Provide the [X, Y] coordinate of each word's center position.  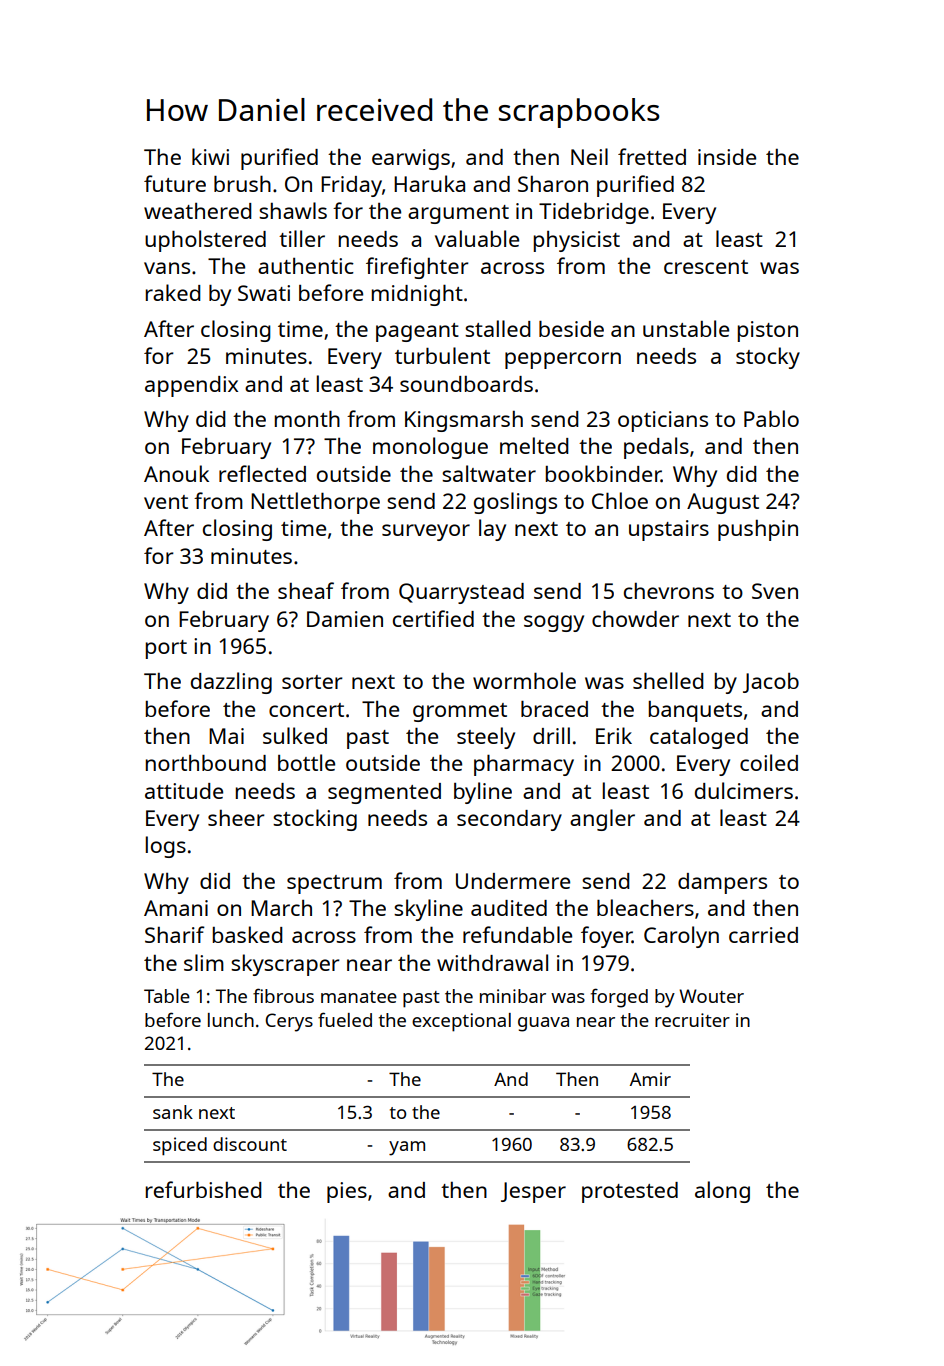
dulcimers [744, 790]
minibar [513, 996]
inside [727, 157]
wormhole [524, 680]
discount [250, 1144]
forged [619, 998]
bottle [306, 762]
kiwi [210, 156]
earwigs [411, 159]
